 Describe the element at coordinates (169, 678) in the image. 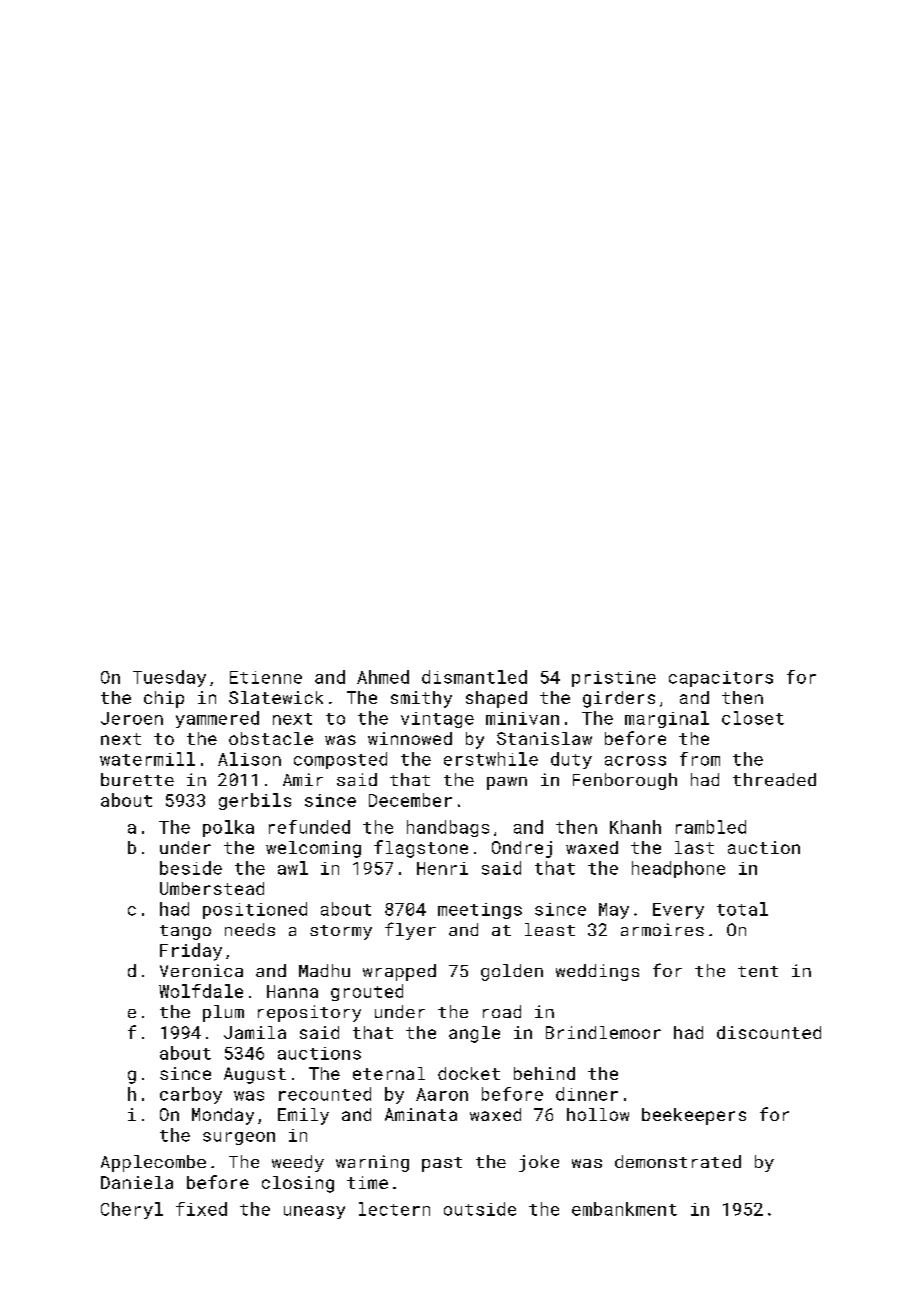

I see `Tuesday` at that location.
